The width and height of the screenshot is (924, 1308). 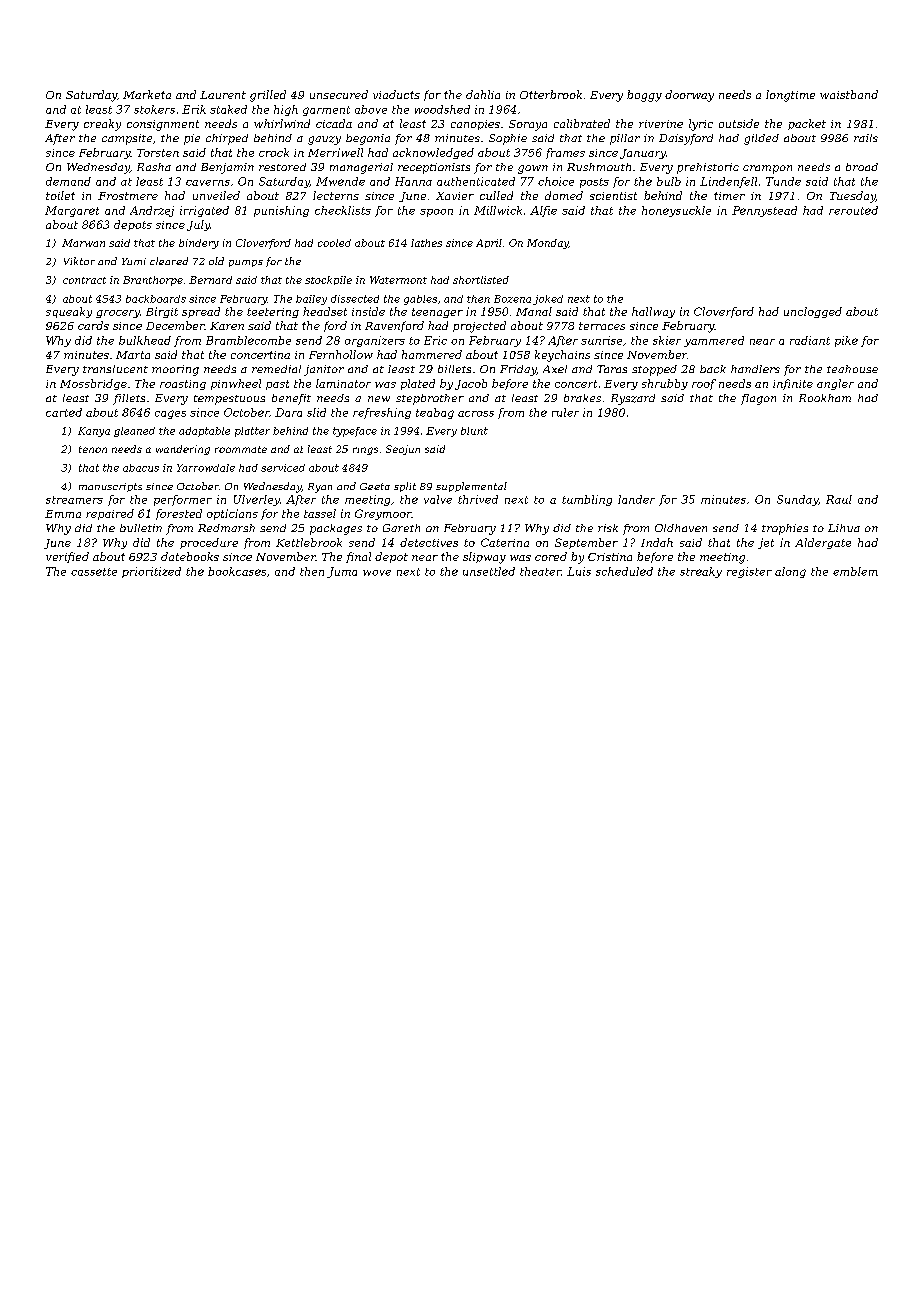 I want to click on Hanna, so click(x=413, y=181).
